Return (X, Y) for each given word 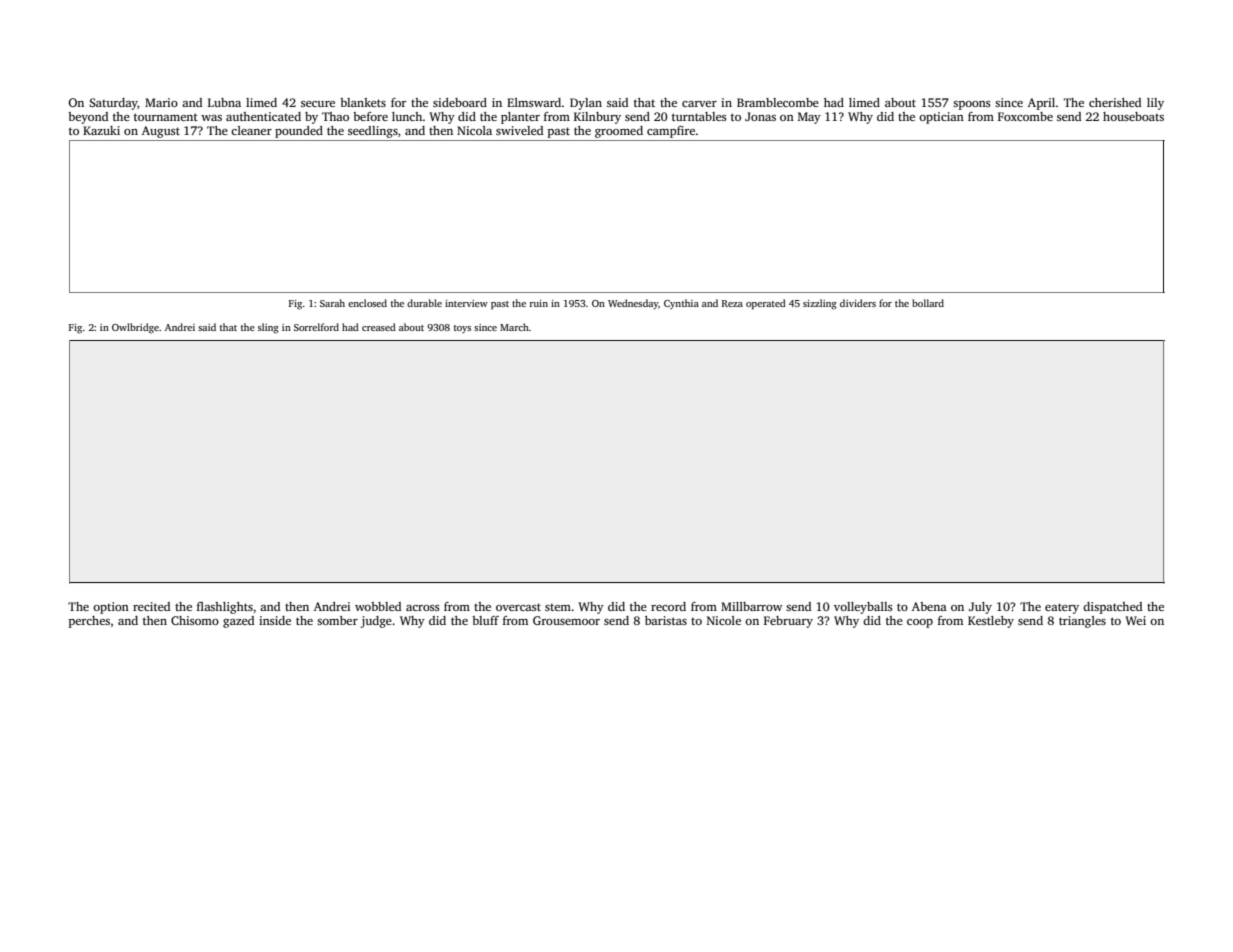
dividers (858, 303)
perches (89, 622)
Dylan (586, 104)
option (111, 608)
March (514, 327)
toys (462, 329)
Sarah (332, 303)
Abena (929, 606)
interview (466, 303)
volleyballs (863, 608)
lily (1155, 104)
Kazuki (101, 130)
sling (268, 328)
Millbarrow (751, 606)
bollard (928, 303)
